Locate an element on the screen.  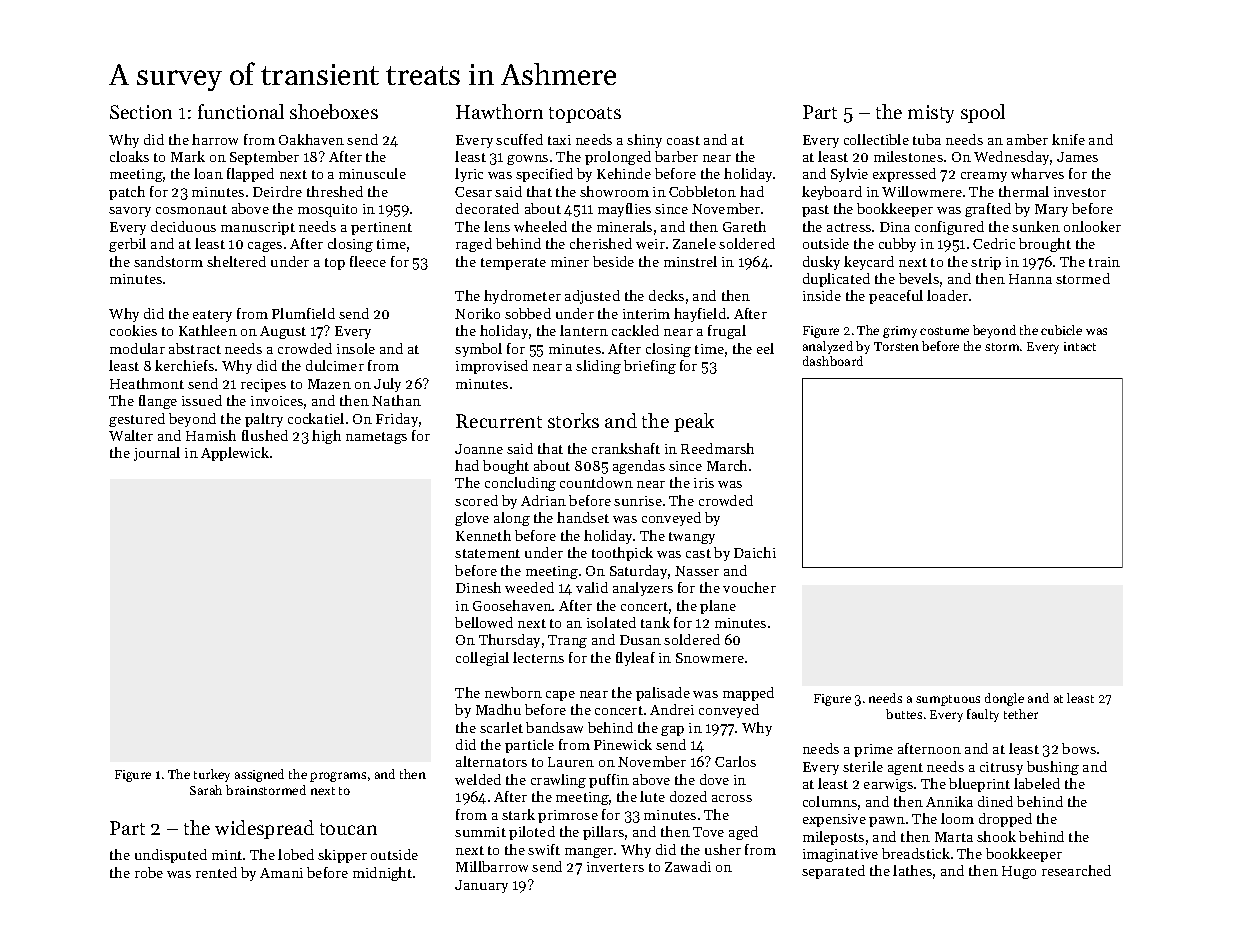
spool is located at coordinates (983, 113).
